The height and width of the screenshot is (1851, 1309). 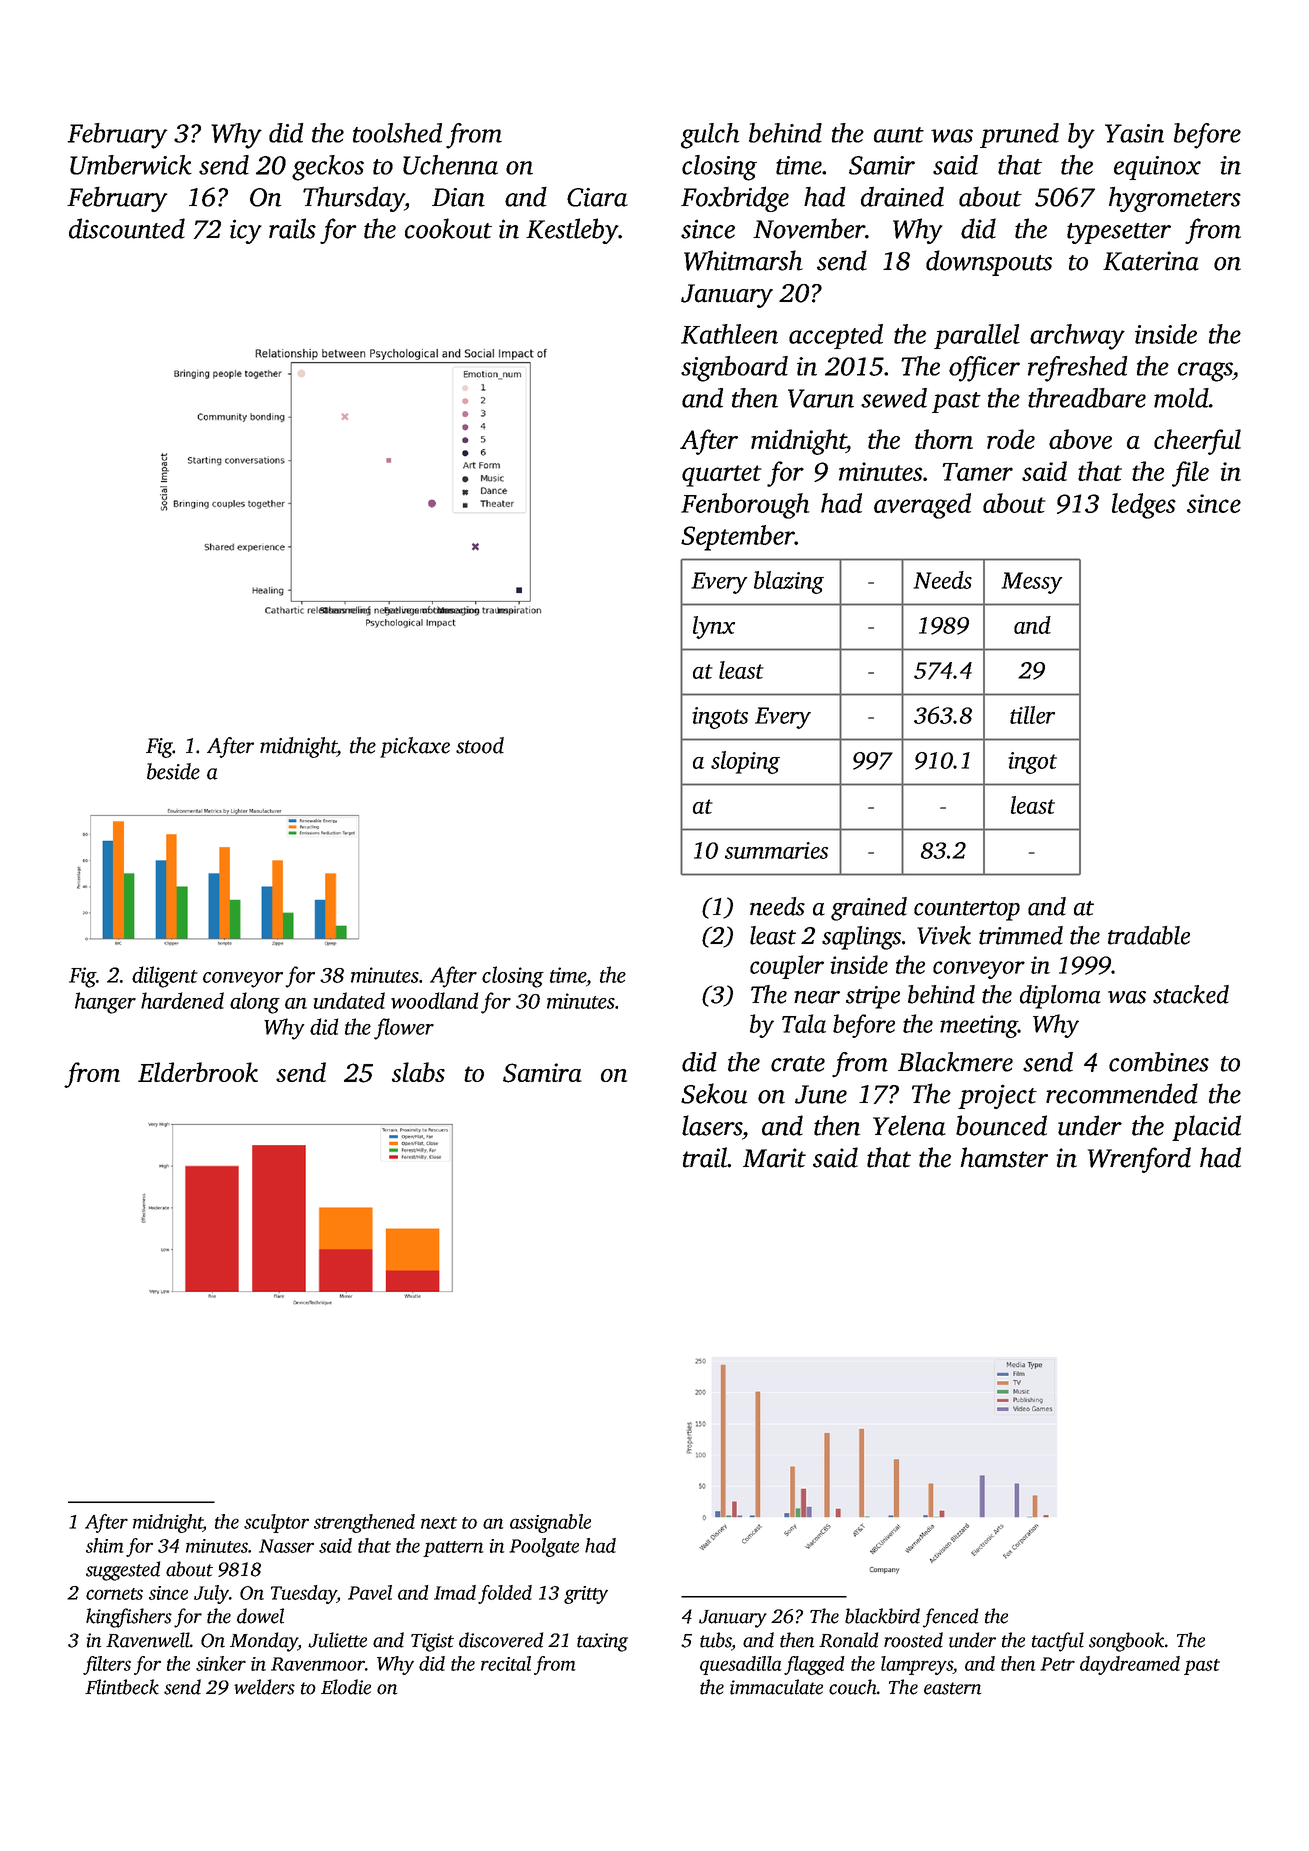 I want to click on hamster, so click(x=1004, y=1157).
